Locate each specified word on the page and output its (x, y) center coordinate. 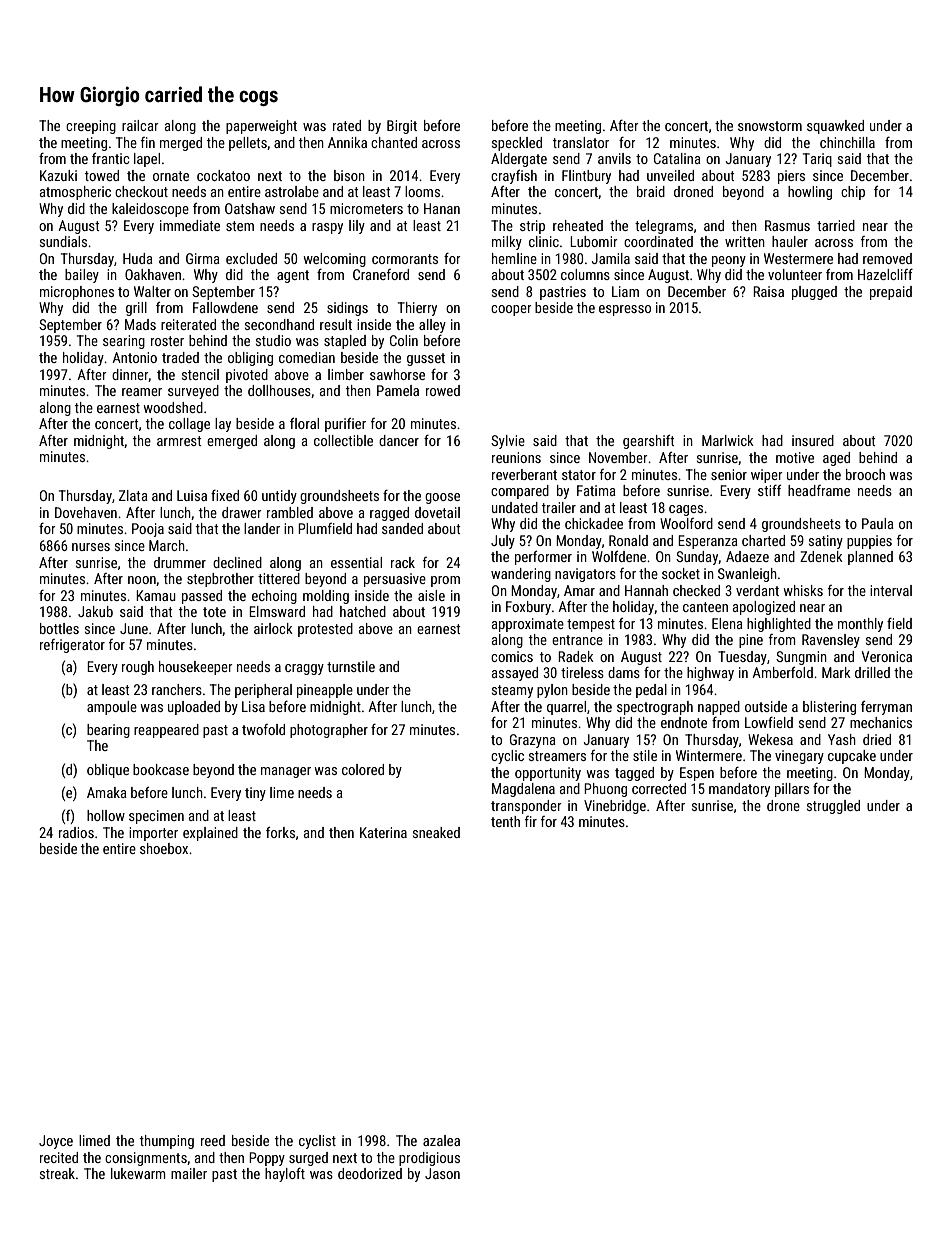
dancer (399, 440)
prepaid (891, 293)
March (167, 545)
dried (877, 739)
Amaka (107, 792)
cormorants (405, 259)
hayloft (285, 1175)
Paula (878, 523)
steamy (512, 691)
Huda (138, 258)
